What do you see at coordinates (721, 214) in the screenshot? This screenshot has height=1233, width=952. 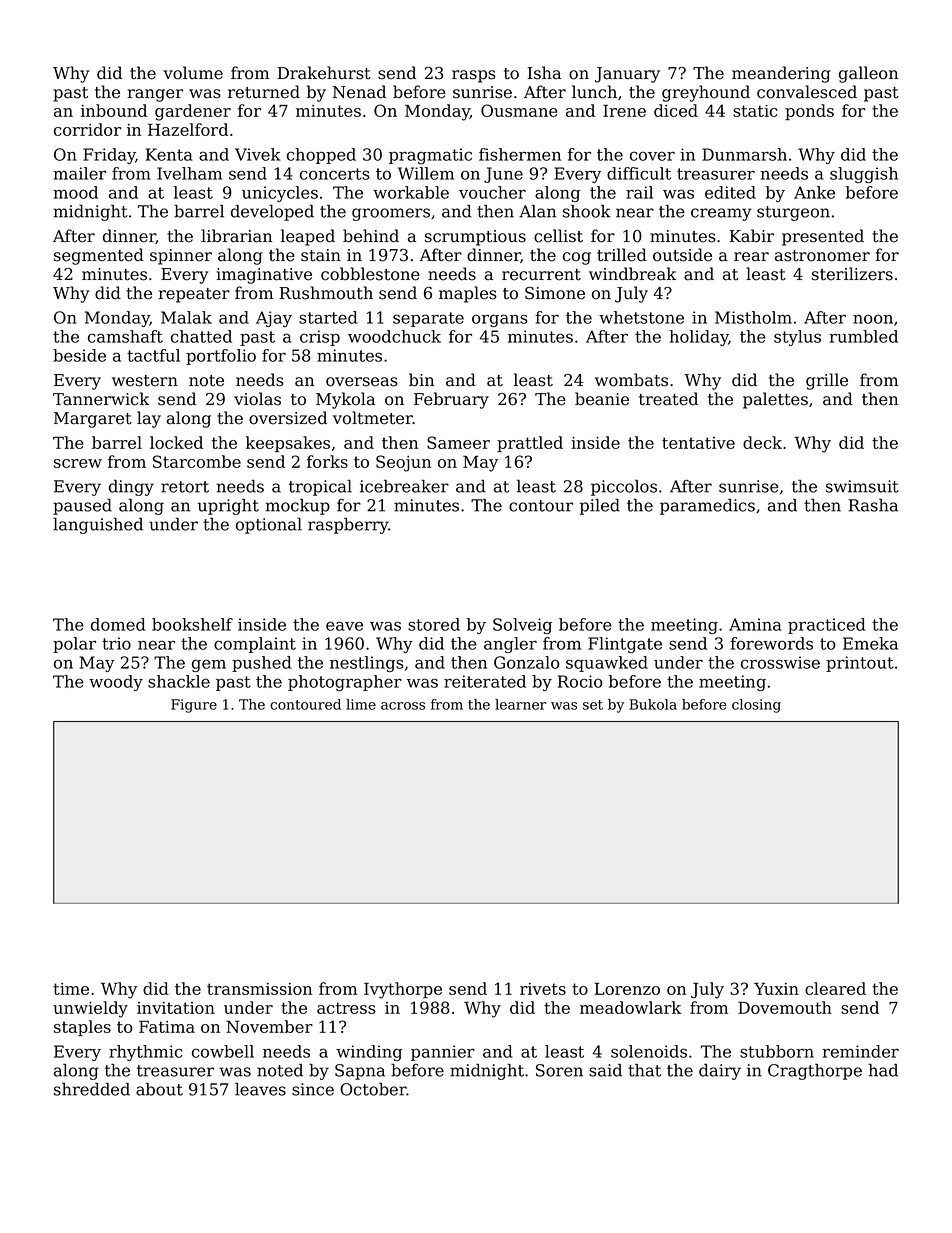 I see `creamy` at bounding box center [721, 214].
